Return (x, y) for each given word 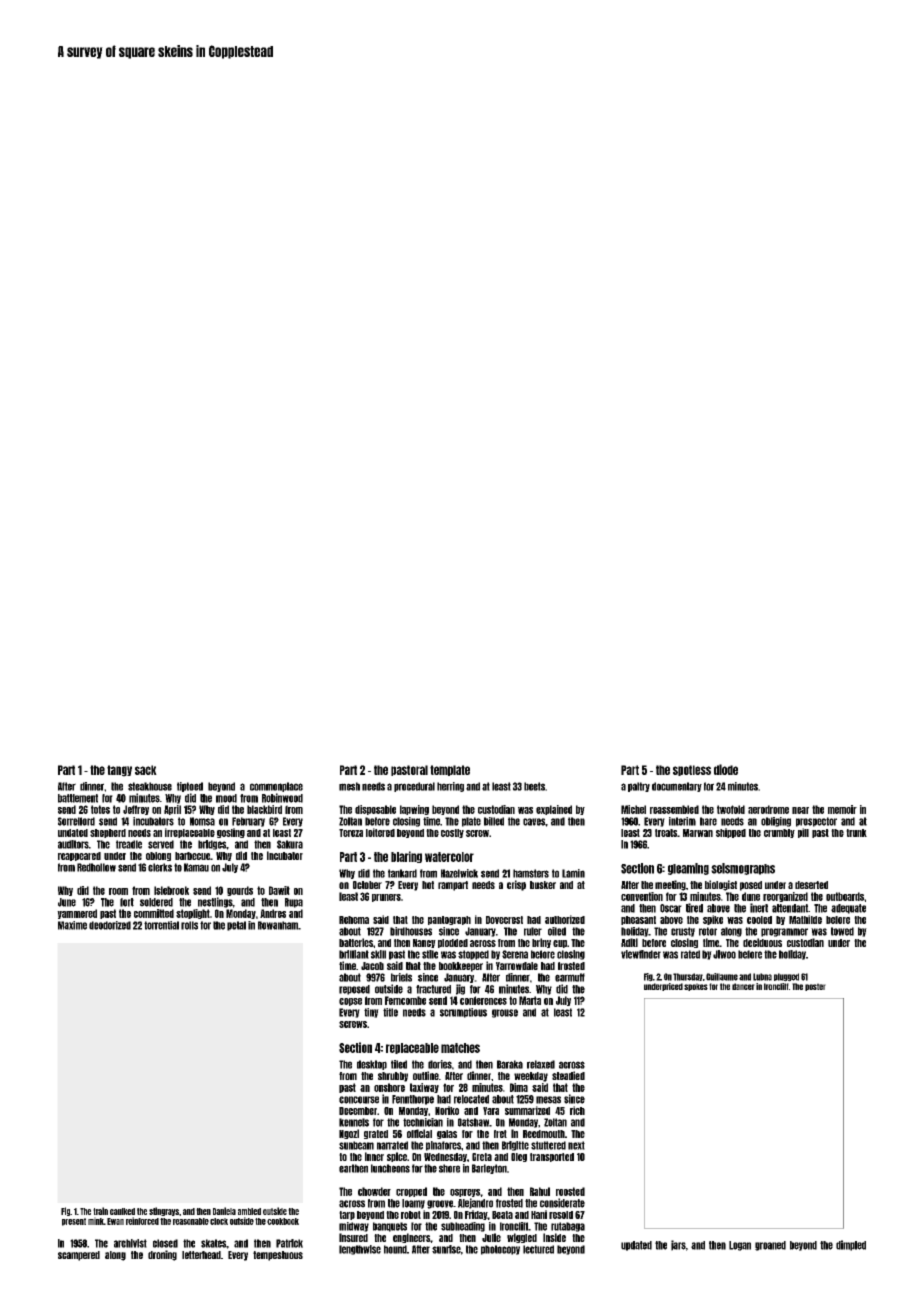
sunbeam (356, 1145)
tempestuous (278, 1256)
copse (350, 1002)
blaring (406, 857)
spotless (692, 770)
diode (726, 769)
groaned (770, 1246)
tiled (399, 1064)
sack (146, 770)
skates (213, 1243)
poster (815, 987)
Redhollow (96, 867)
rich (577, 1110)
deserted (811, 885)
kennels (354, 1122)
